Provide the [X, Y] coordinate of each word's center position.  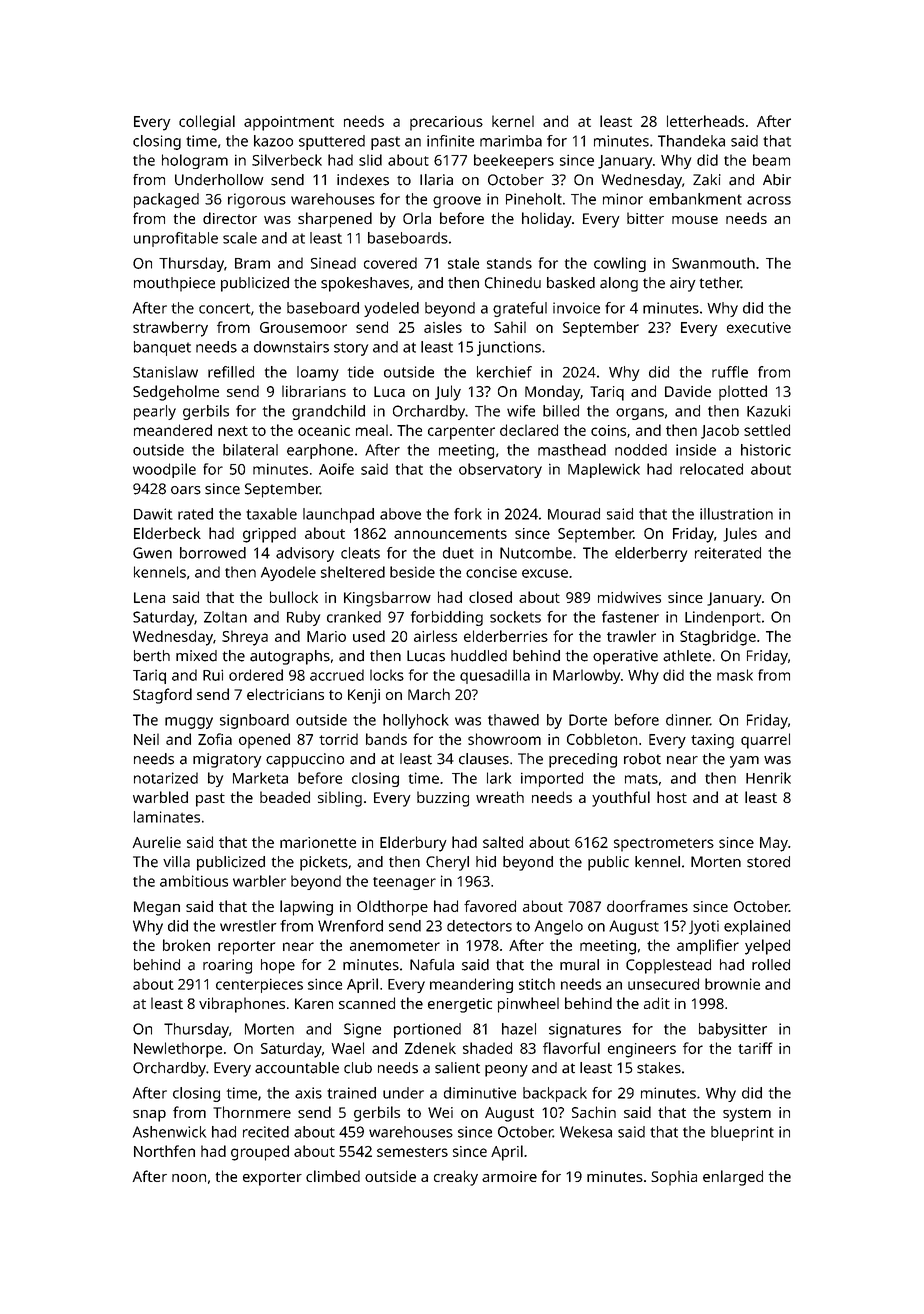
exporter [272, 1179]
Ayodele [288, 573]
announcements [450, 534]
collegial [207, 123]
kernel [513, 121]
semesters [412, 1152]
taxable [271, 514]
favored [490, 906]
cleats [360, 553]
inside [696, 450]
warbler [259, 881]
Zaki [707, 180]
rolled [771, 965]
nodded [641, 450]
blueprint [742, 1133]
